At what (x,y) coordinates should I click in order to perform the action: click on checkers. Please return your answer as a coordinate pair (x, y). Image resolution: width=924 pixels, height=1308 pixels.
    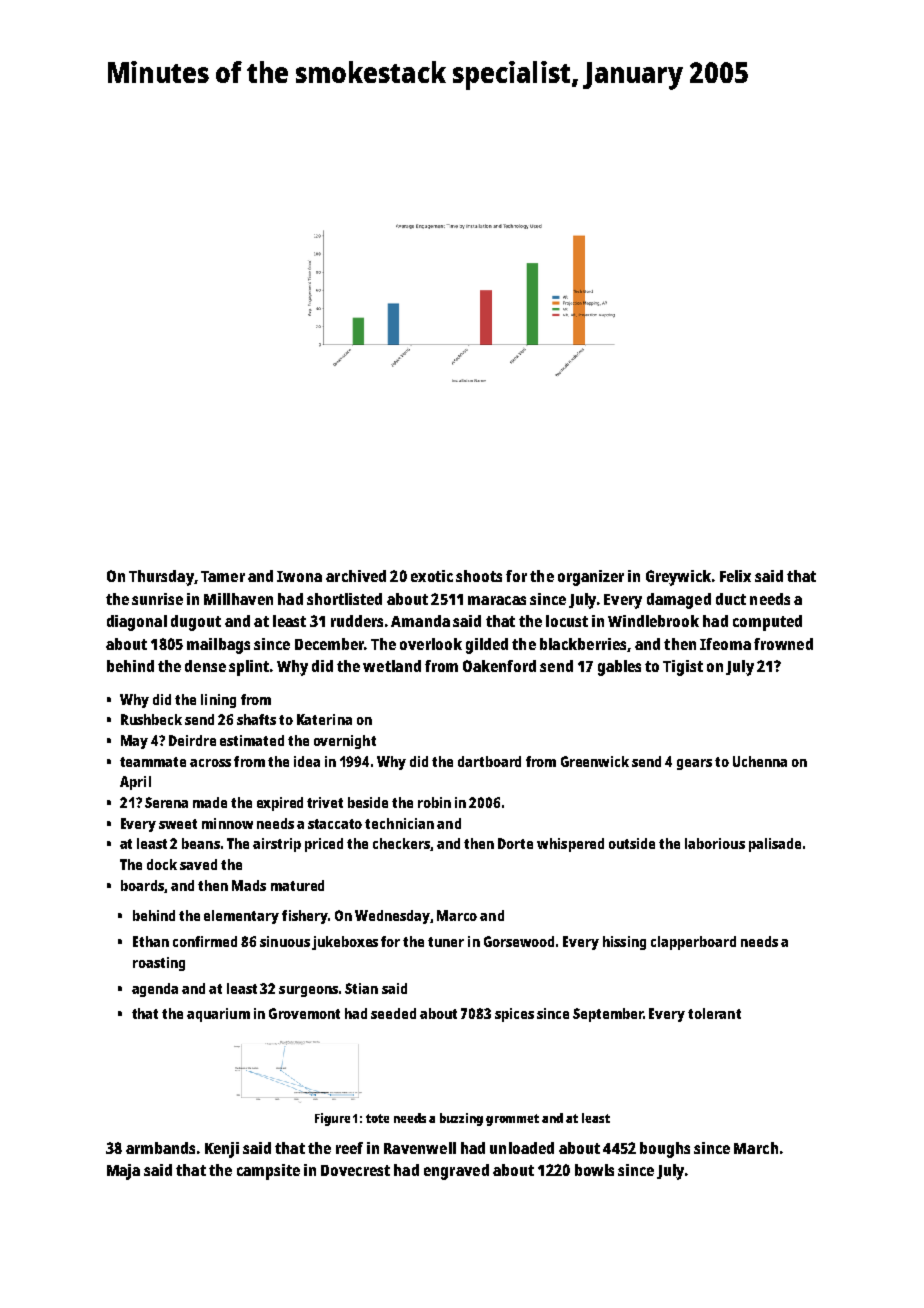
    Looking at the image, I should click on (402, 844).
